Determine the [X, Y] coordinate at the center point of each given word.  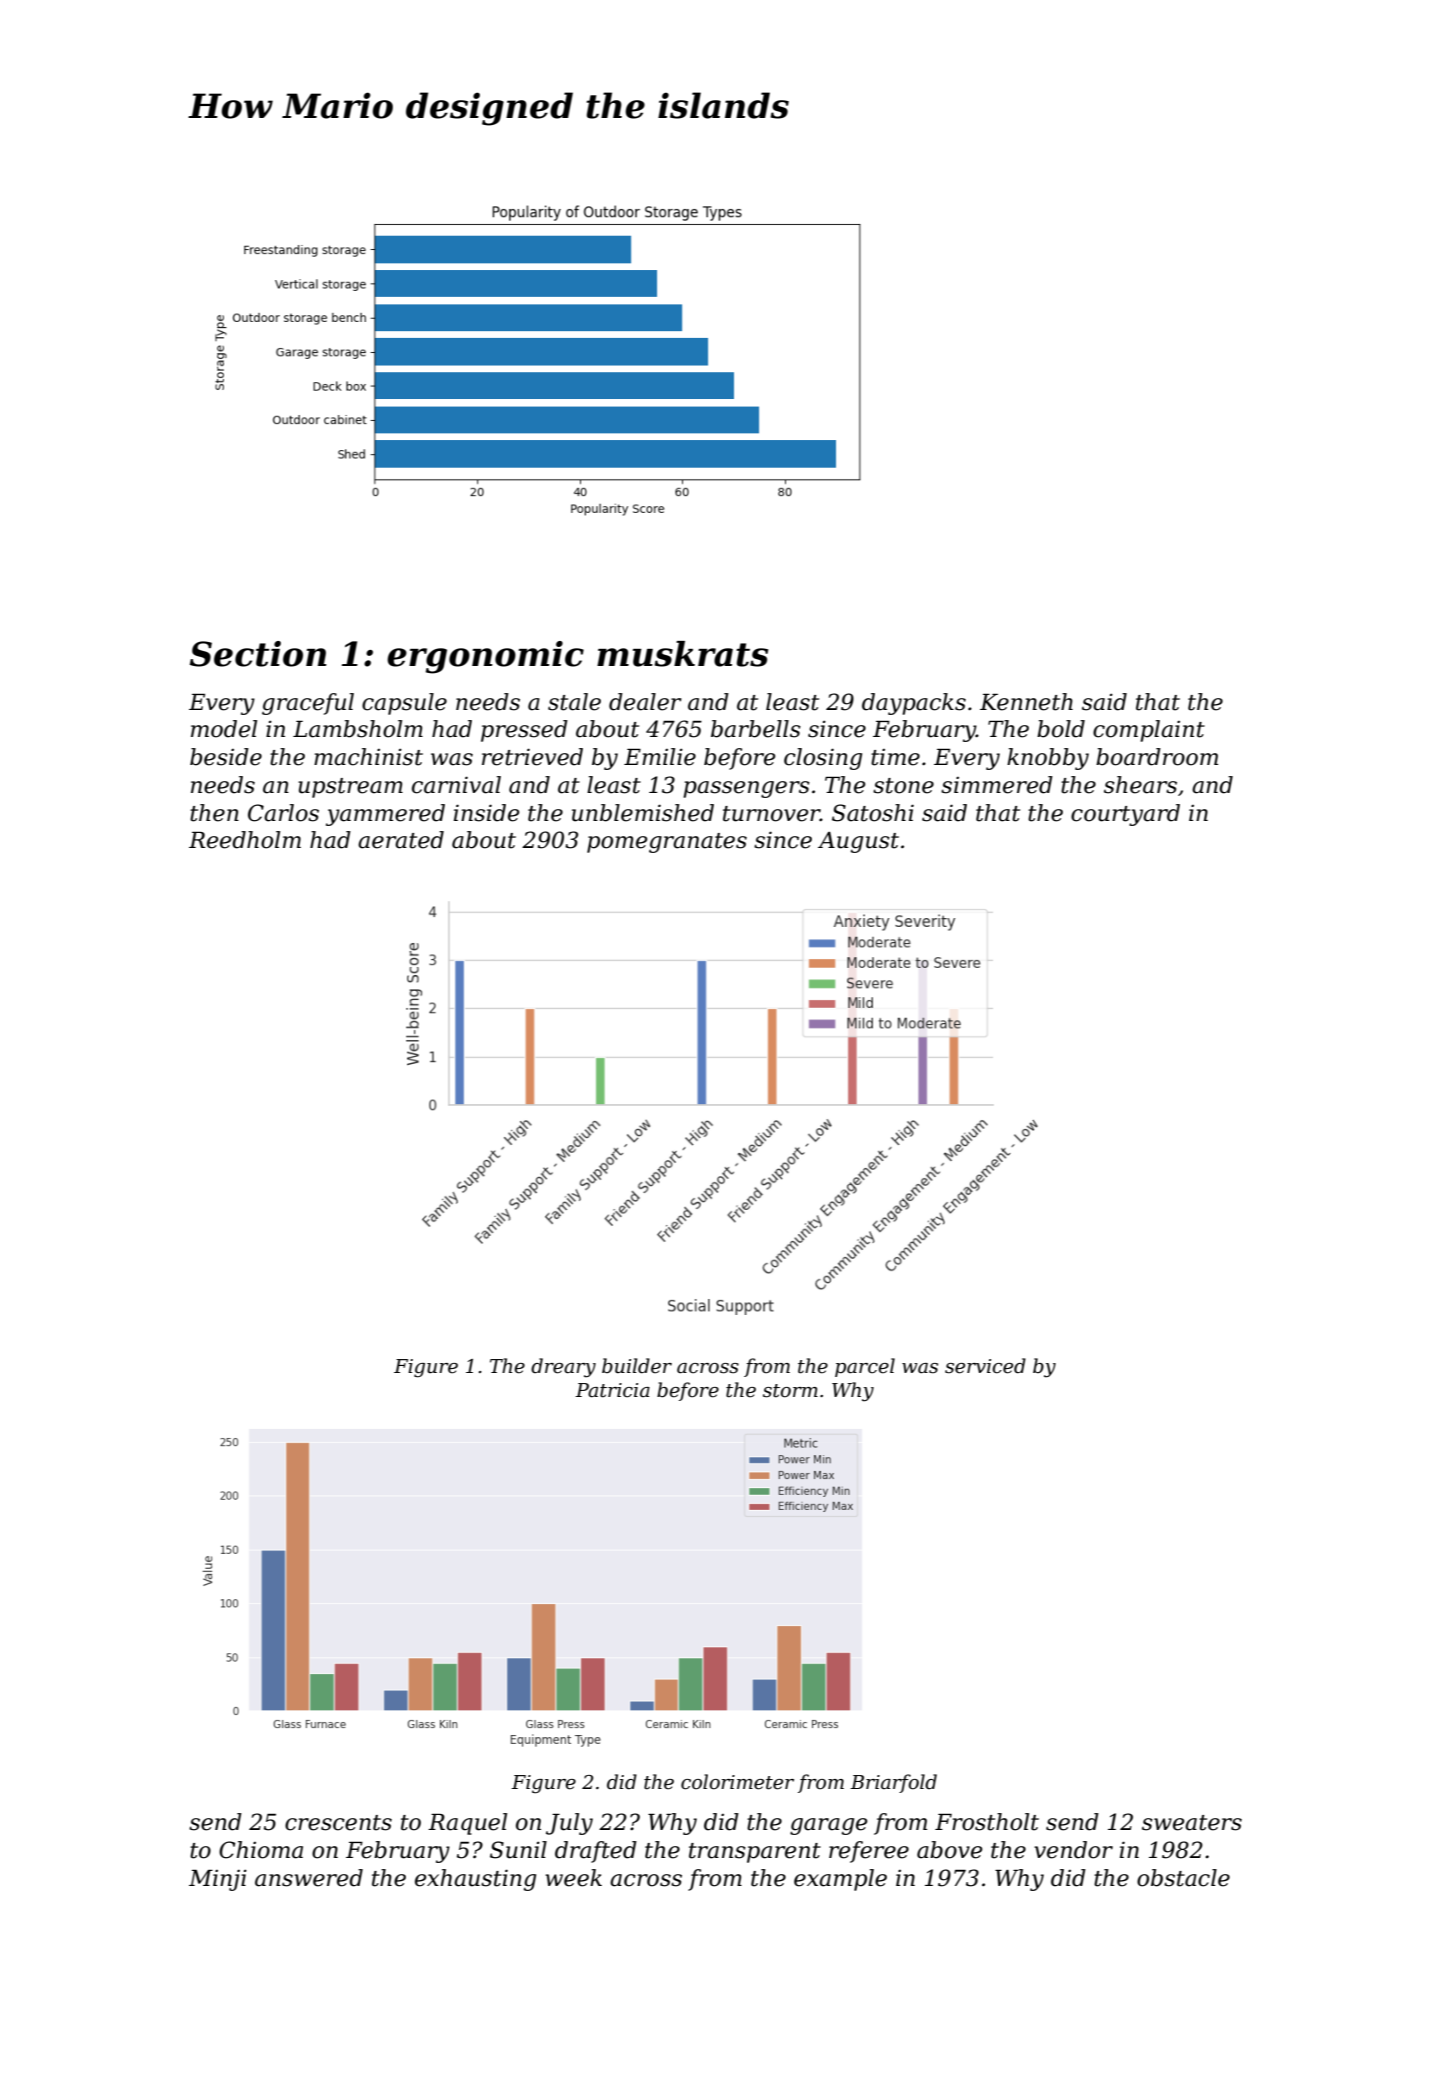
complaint [1149, 731]
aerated [401, 840]
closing [823, 759]
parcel [865, 1367]
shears [1140, 785]
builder [637, 1366]
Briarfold [893, 1783]
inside [486, 813]
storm [790, 1391]
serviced [985, 1366]
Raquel [467, 1824]
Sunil [518, 1850]
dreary [563, 1368]
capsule [404, 704]
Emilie [660, 757]
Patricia [612, 1390]
